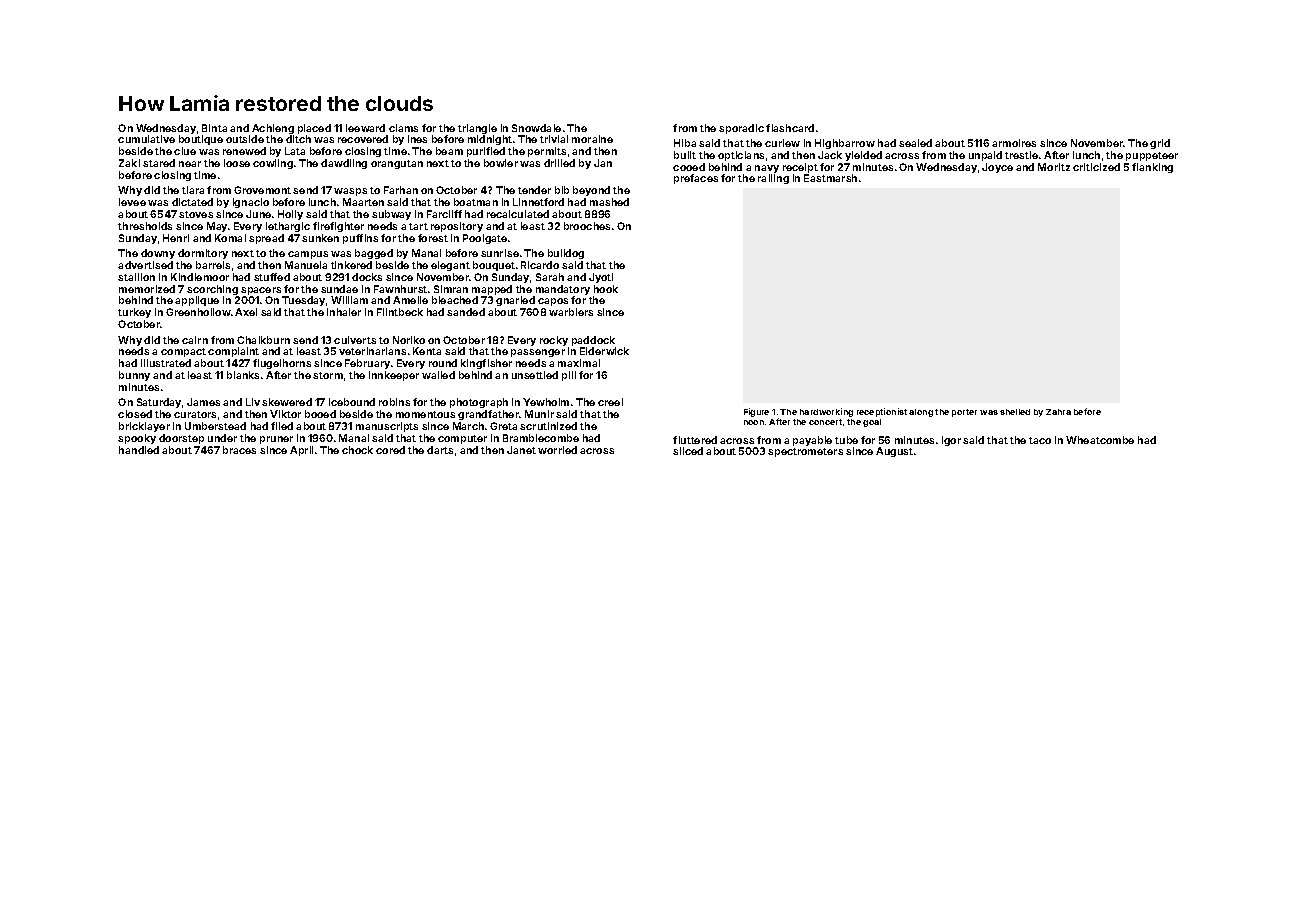 The image size is (1308, 924). What do you see at coordinates (477, 129) in the screenshot?
I see `triangle` at bounding box center [477, 129].
